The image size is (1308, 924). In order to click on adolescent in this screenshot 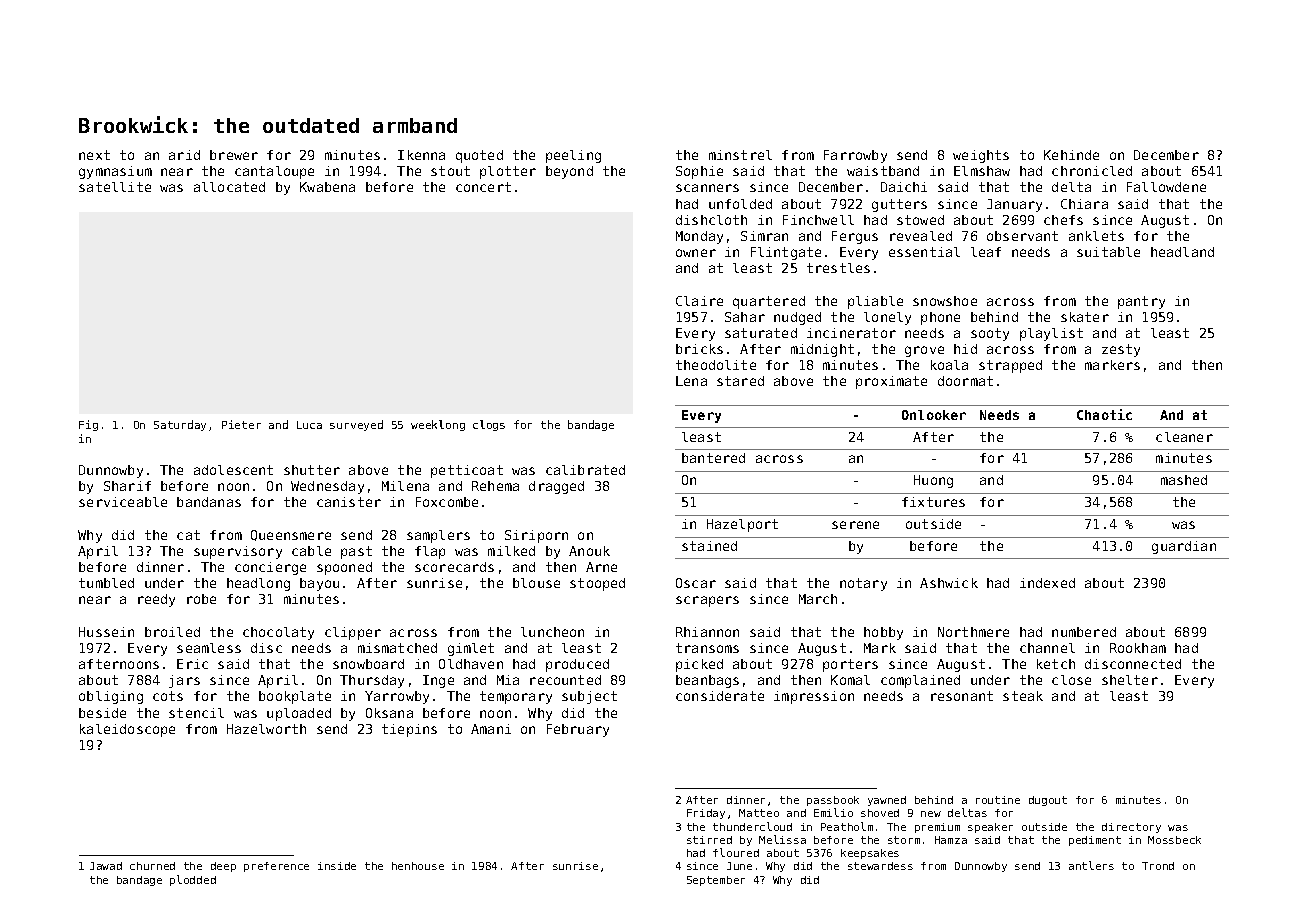, I will do `click(233, 470)`.
